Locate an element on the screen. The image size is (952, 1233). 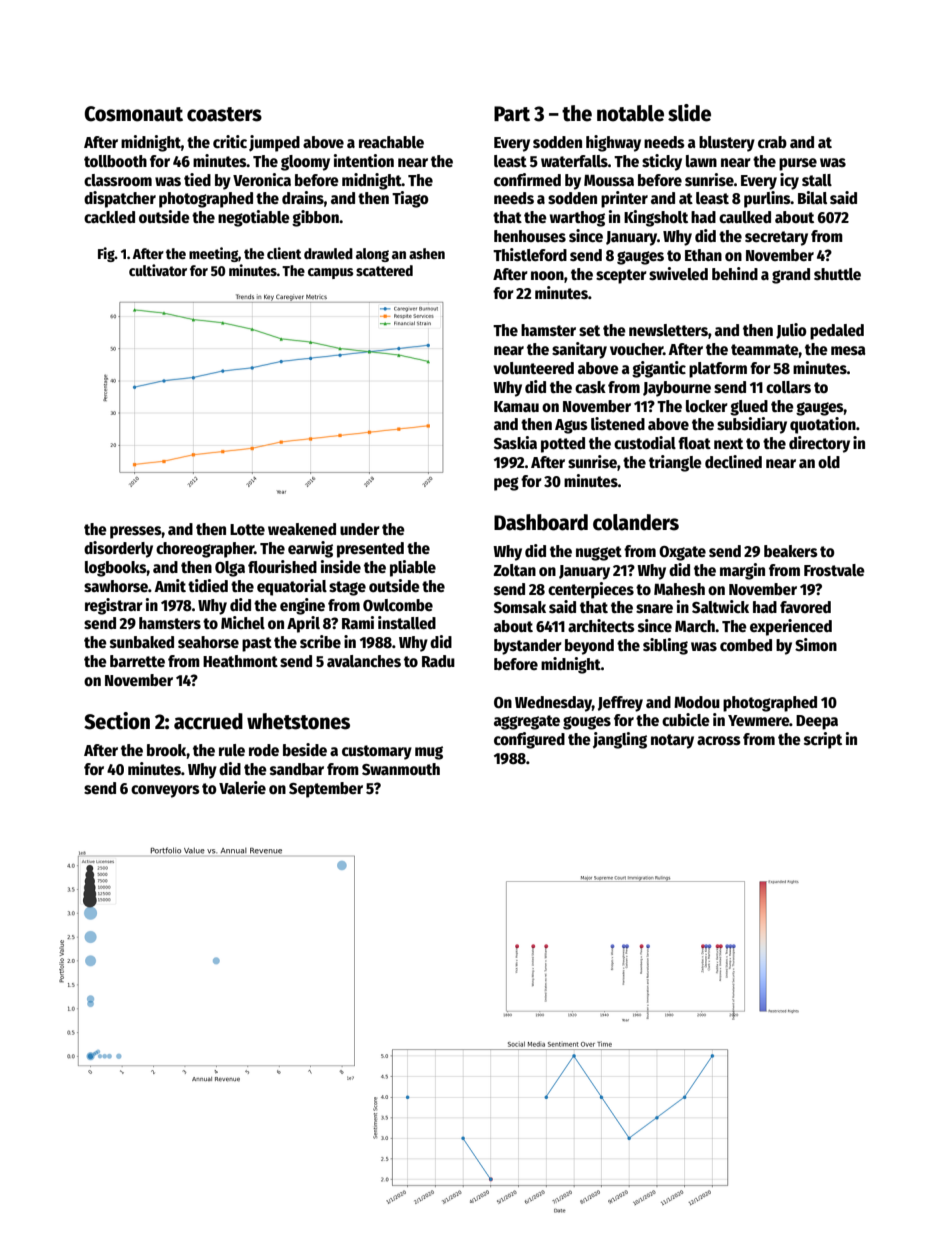
Swanmouth is located at coordinates (401, 769).
